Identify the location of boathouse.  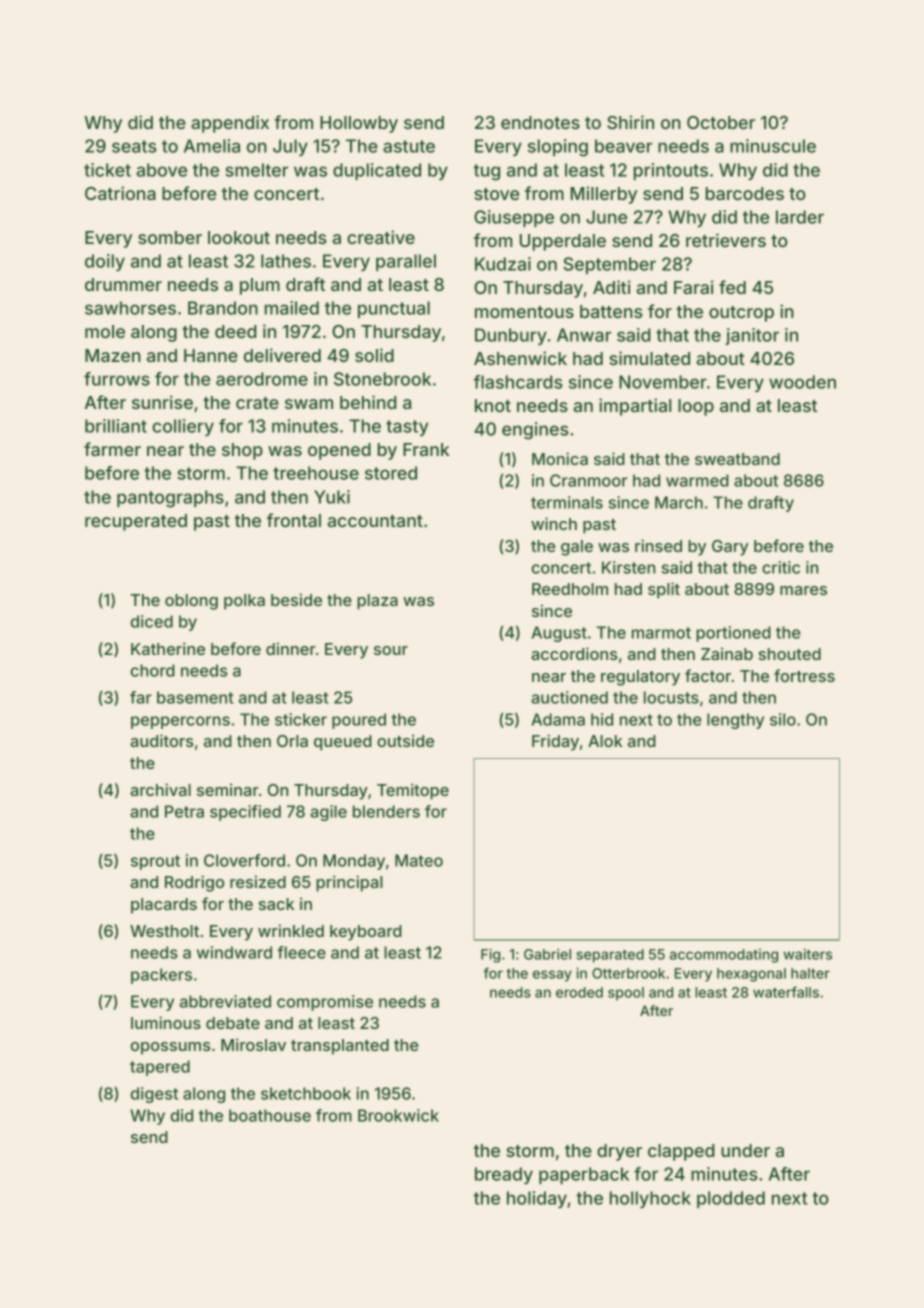
(270, 1115).
